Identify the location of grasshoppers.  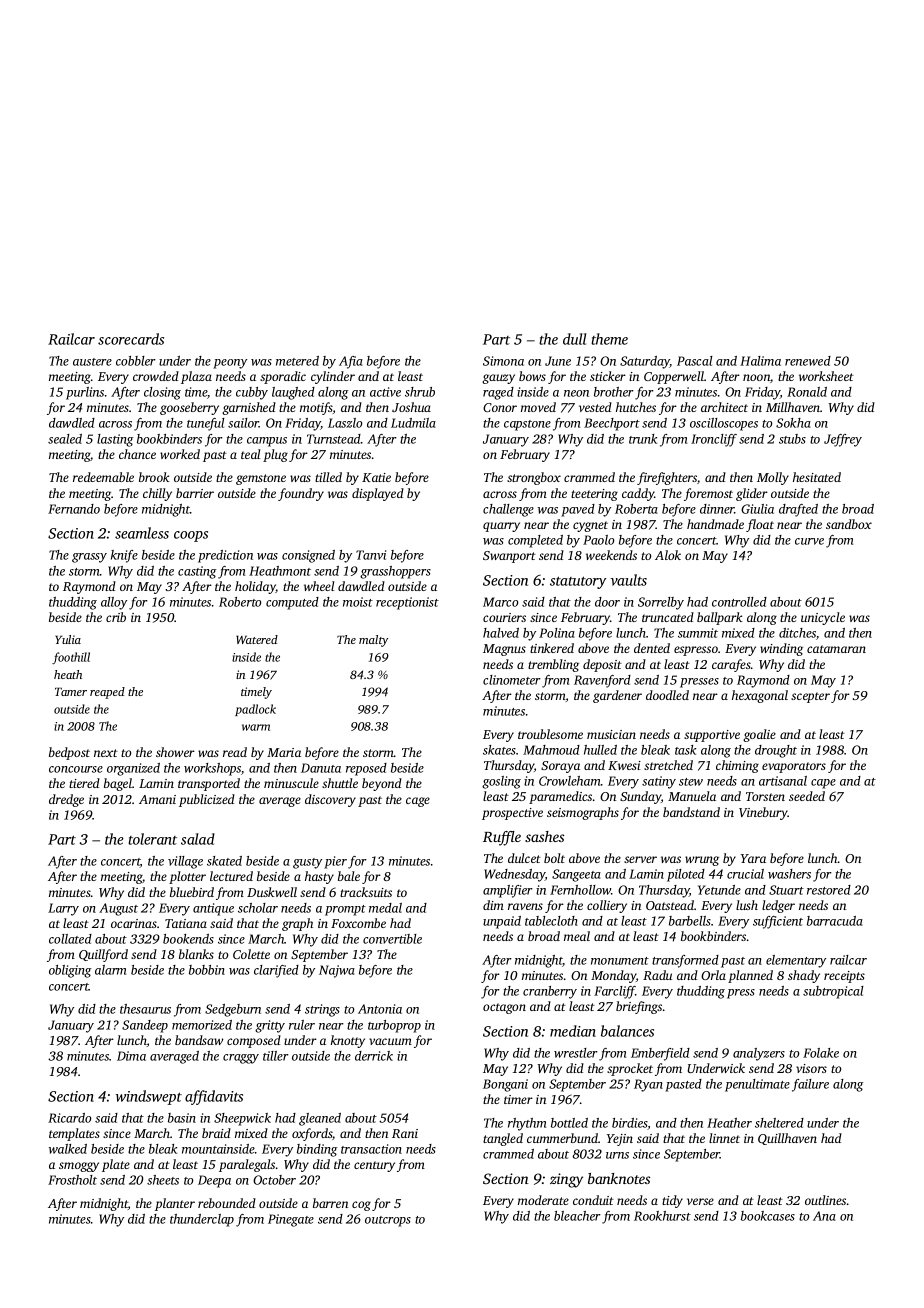
(395, 572).
